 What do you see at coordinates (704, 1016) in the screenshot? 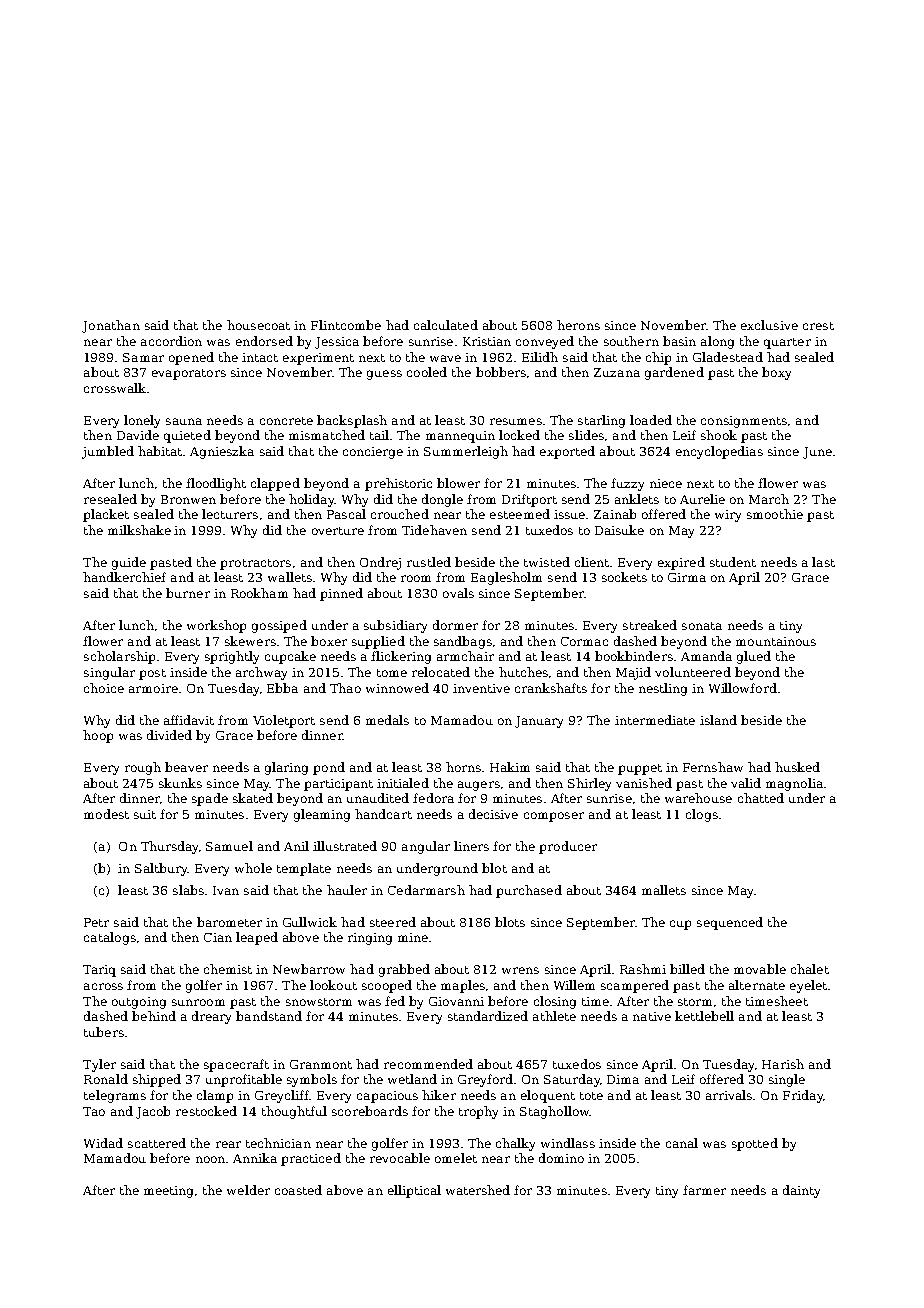
I see `kettlebell` at bounding box center [704, 1016].
